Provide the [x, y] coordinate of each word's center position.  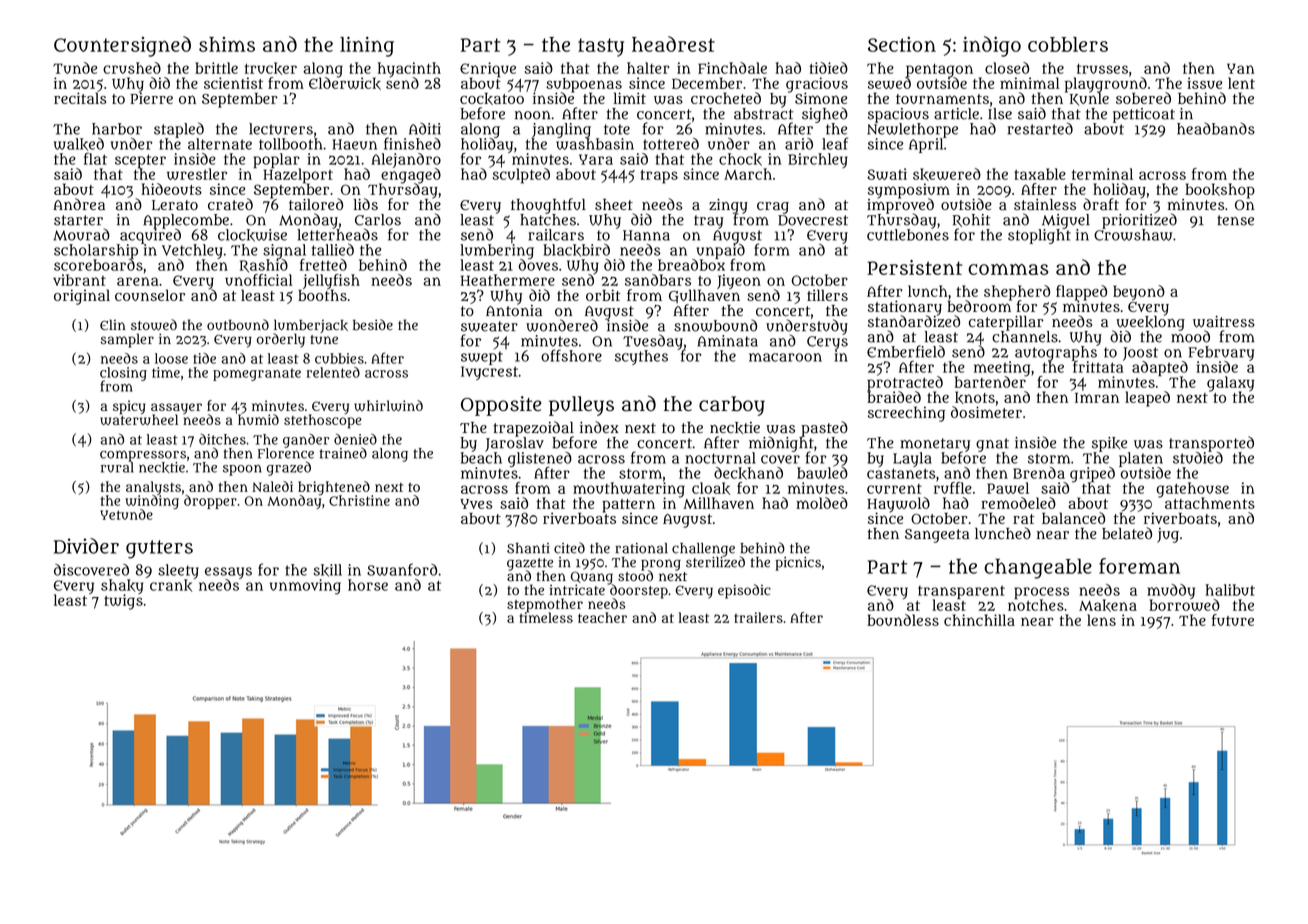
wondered [562, 325]
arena [137, 281]
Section [902, 44]
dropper [210, 502]
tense [1235, 220]
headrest [673, 44]
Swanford [402, 569]
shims [227, 44]
